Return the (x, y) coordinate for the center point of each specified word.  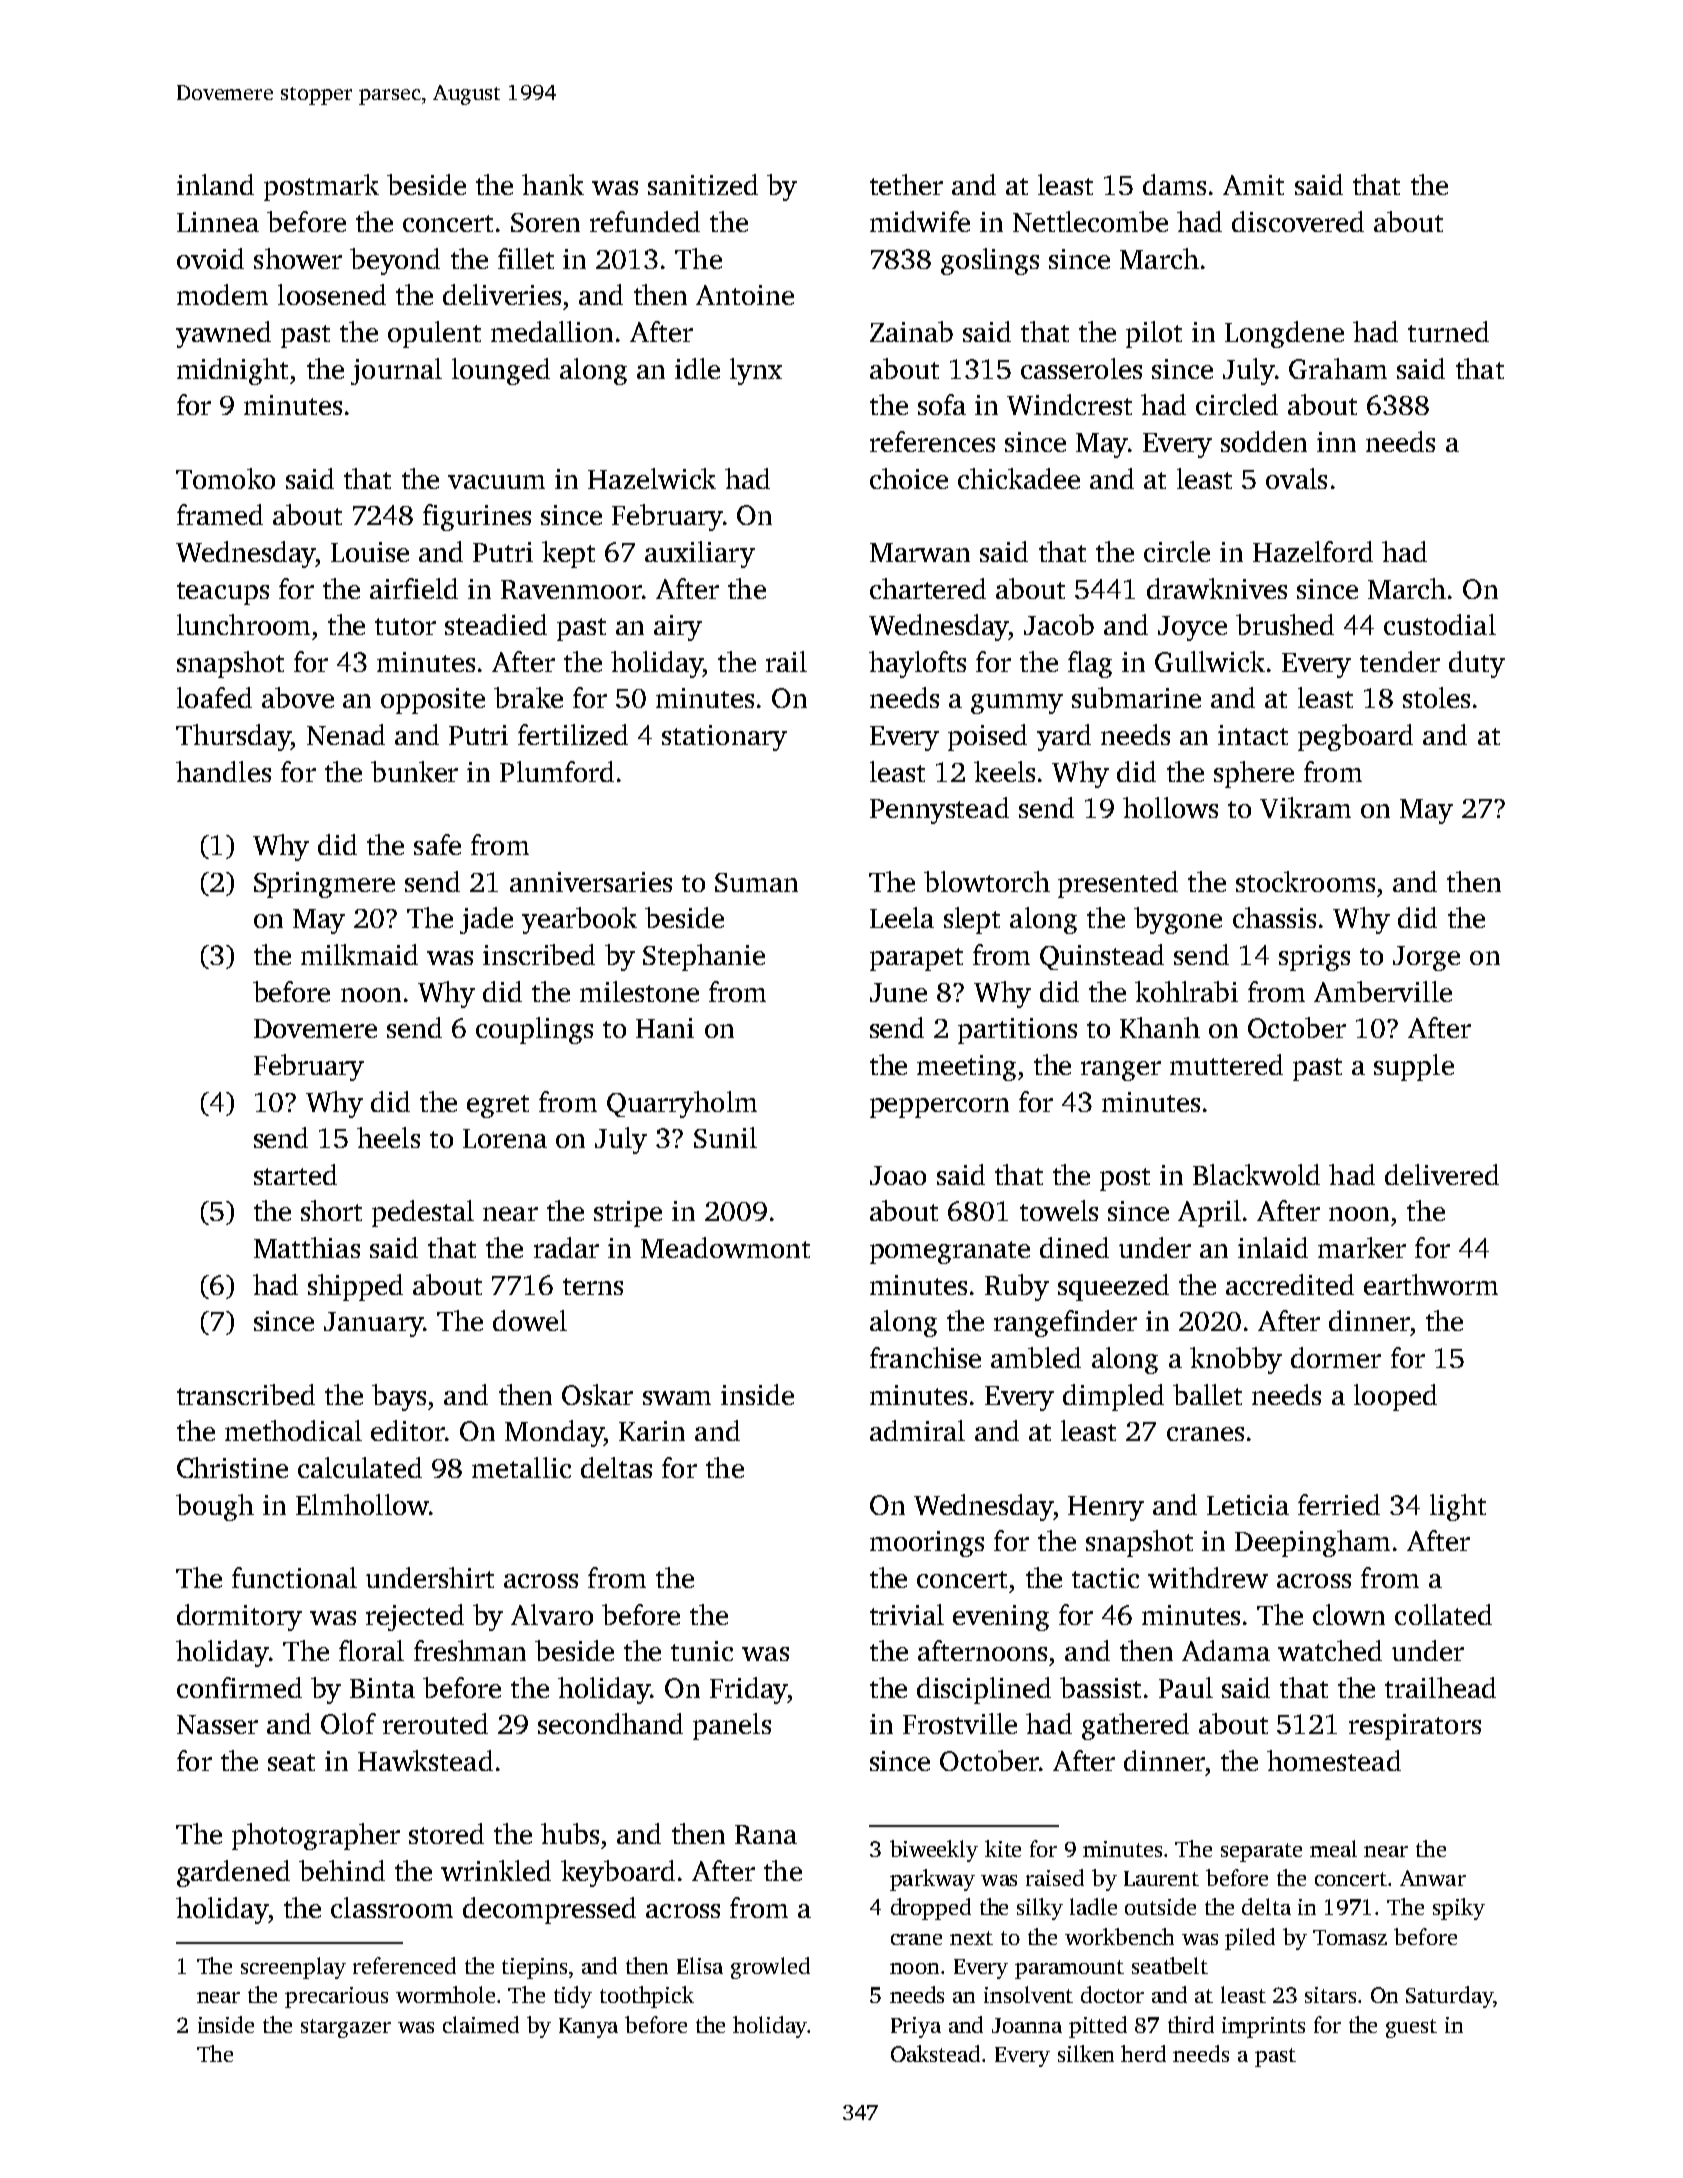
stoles (1436, 697)
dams (1174, 184)
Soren (545, 222)
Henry (1106, 1508)
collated (1443, 1614)
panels (732, 1726)
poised (987, 737)
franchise (925, 1357)
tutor (405, 626)
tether (906, 184)
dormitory (239, 1617)
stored (446, 1833)
